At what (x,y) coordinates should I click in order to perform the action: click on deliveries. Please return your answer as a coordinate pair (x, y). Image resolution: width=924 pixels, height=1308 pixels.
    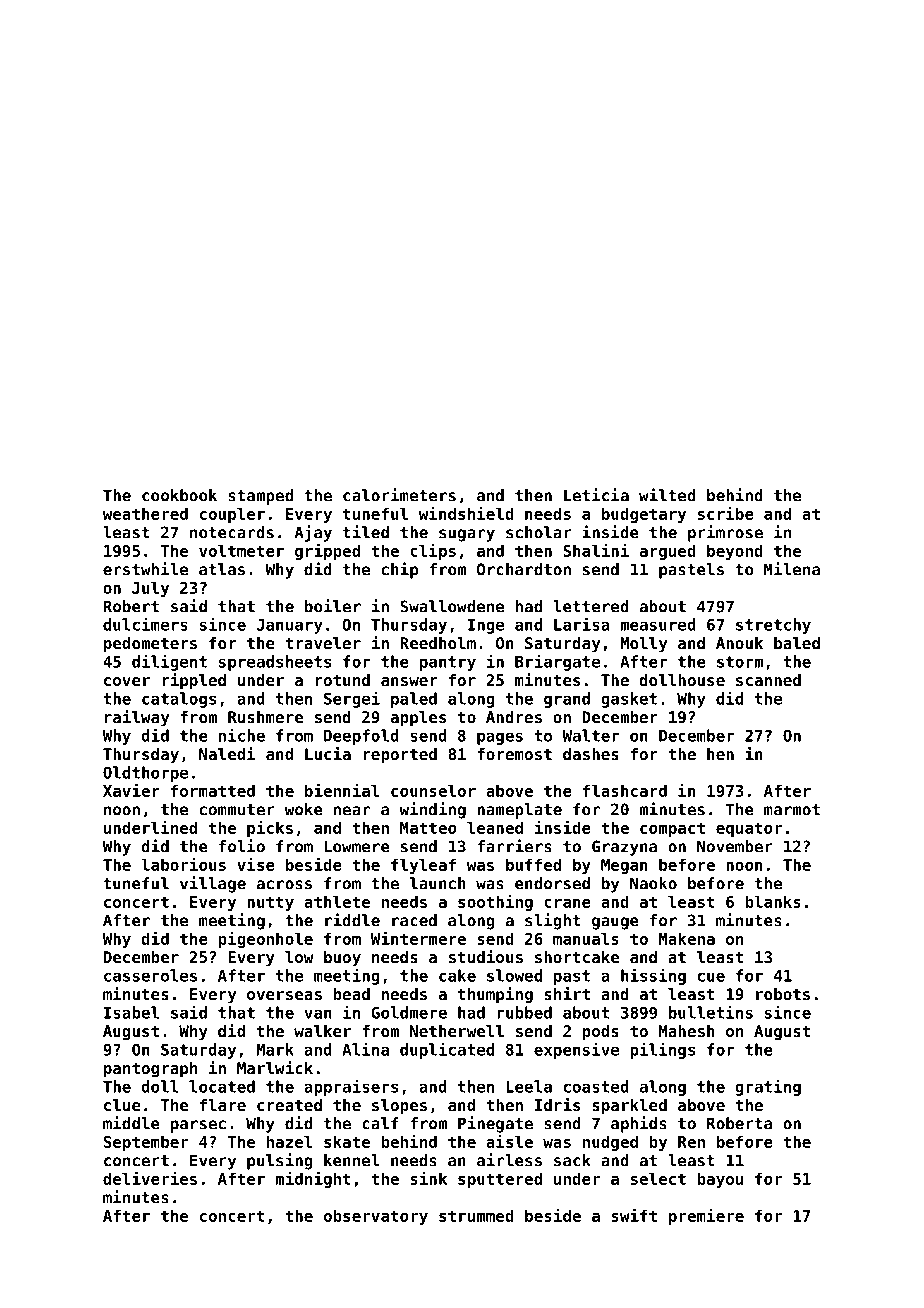
    Looking at the image, I should click on (150, 1178).
